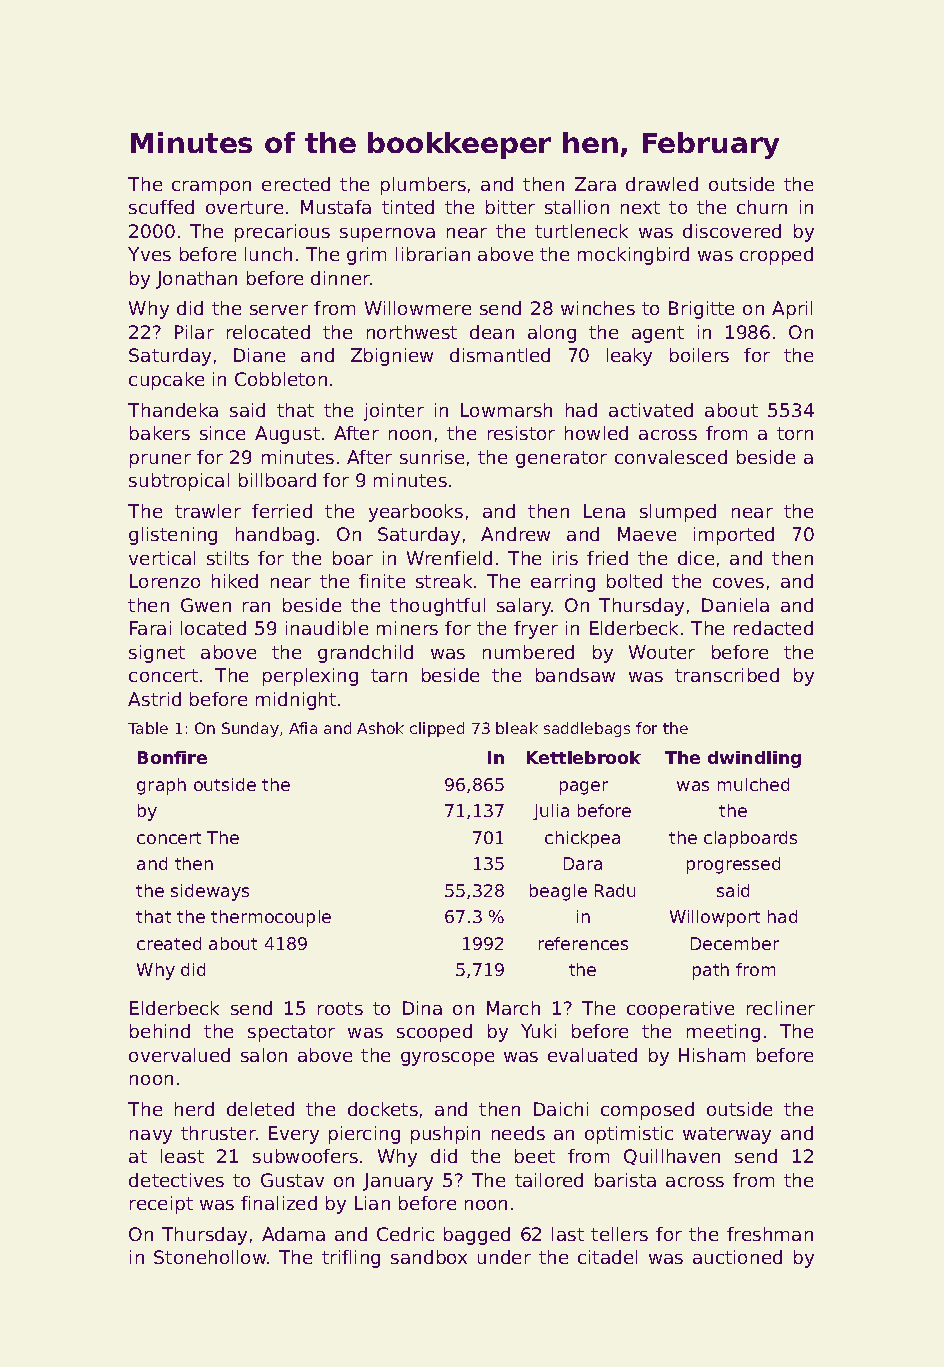 Image resolution: width=944 pixels, height=1367 pixels. What do you see at coordinates (754, 759) in the screenshot?
I see `dwindling` at bounding box center [754, 759].
